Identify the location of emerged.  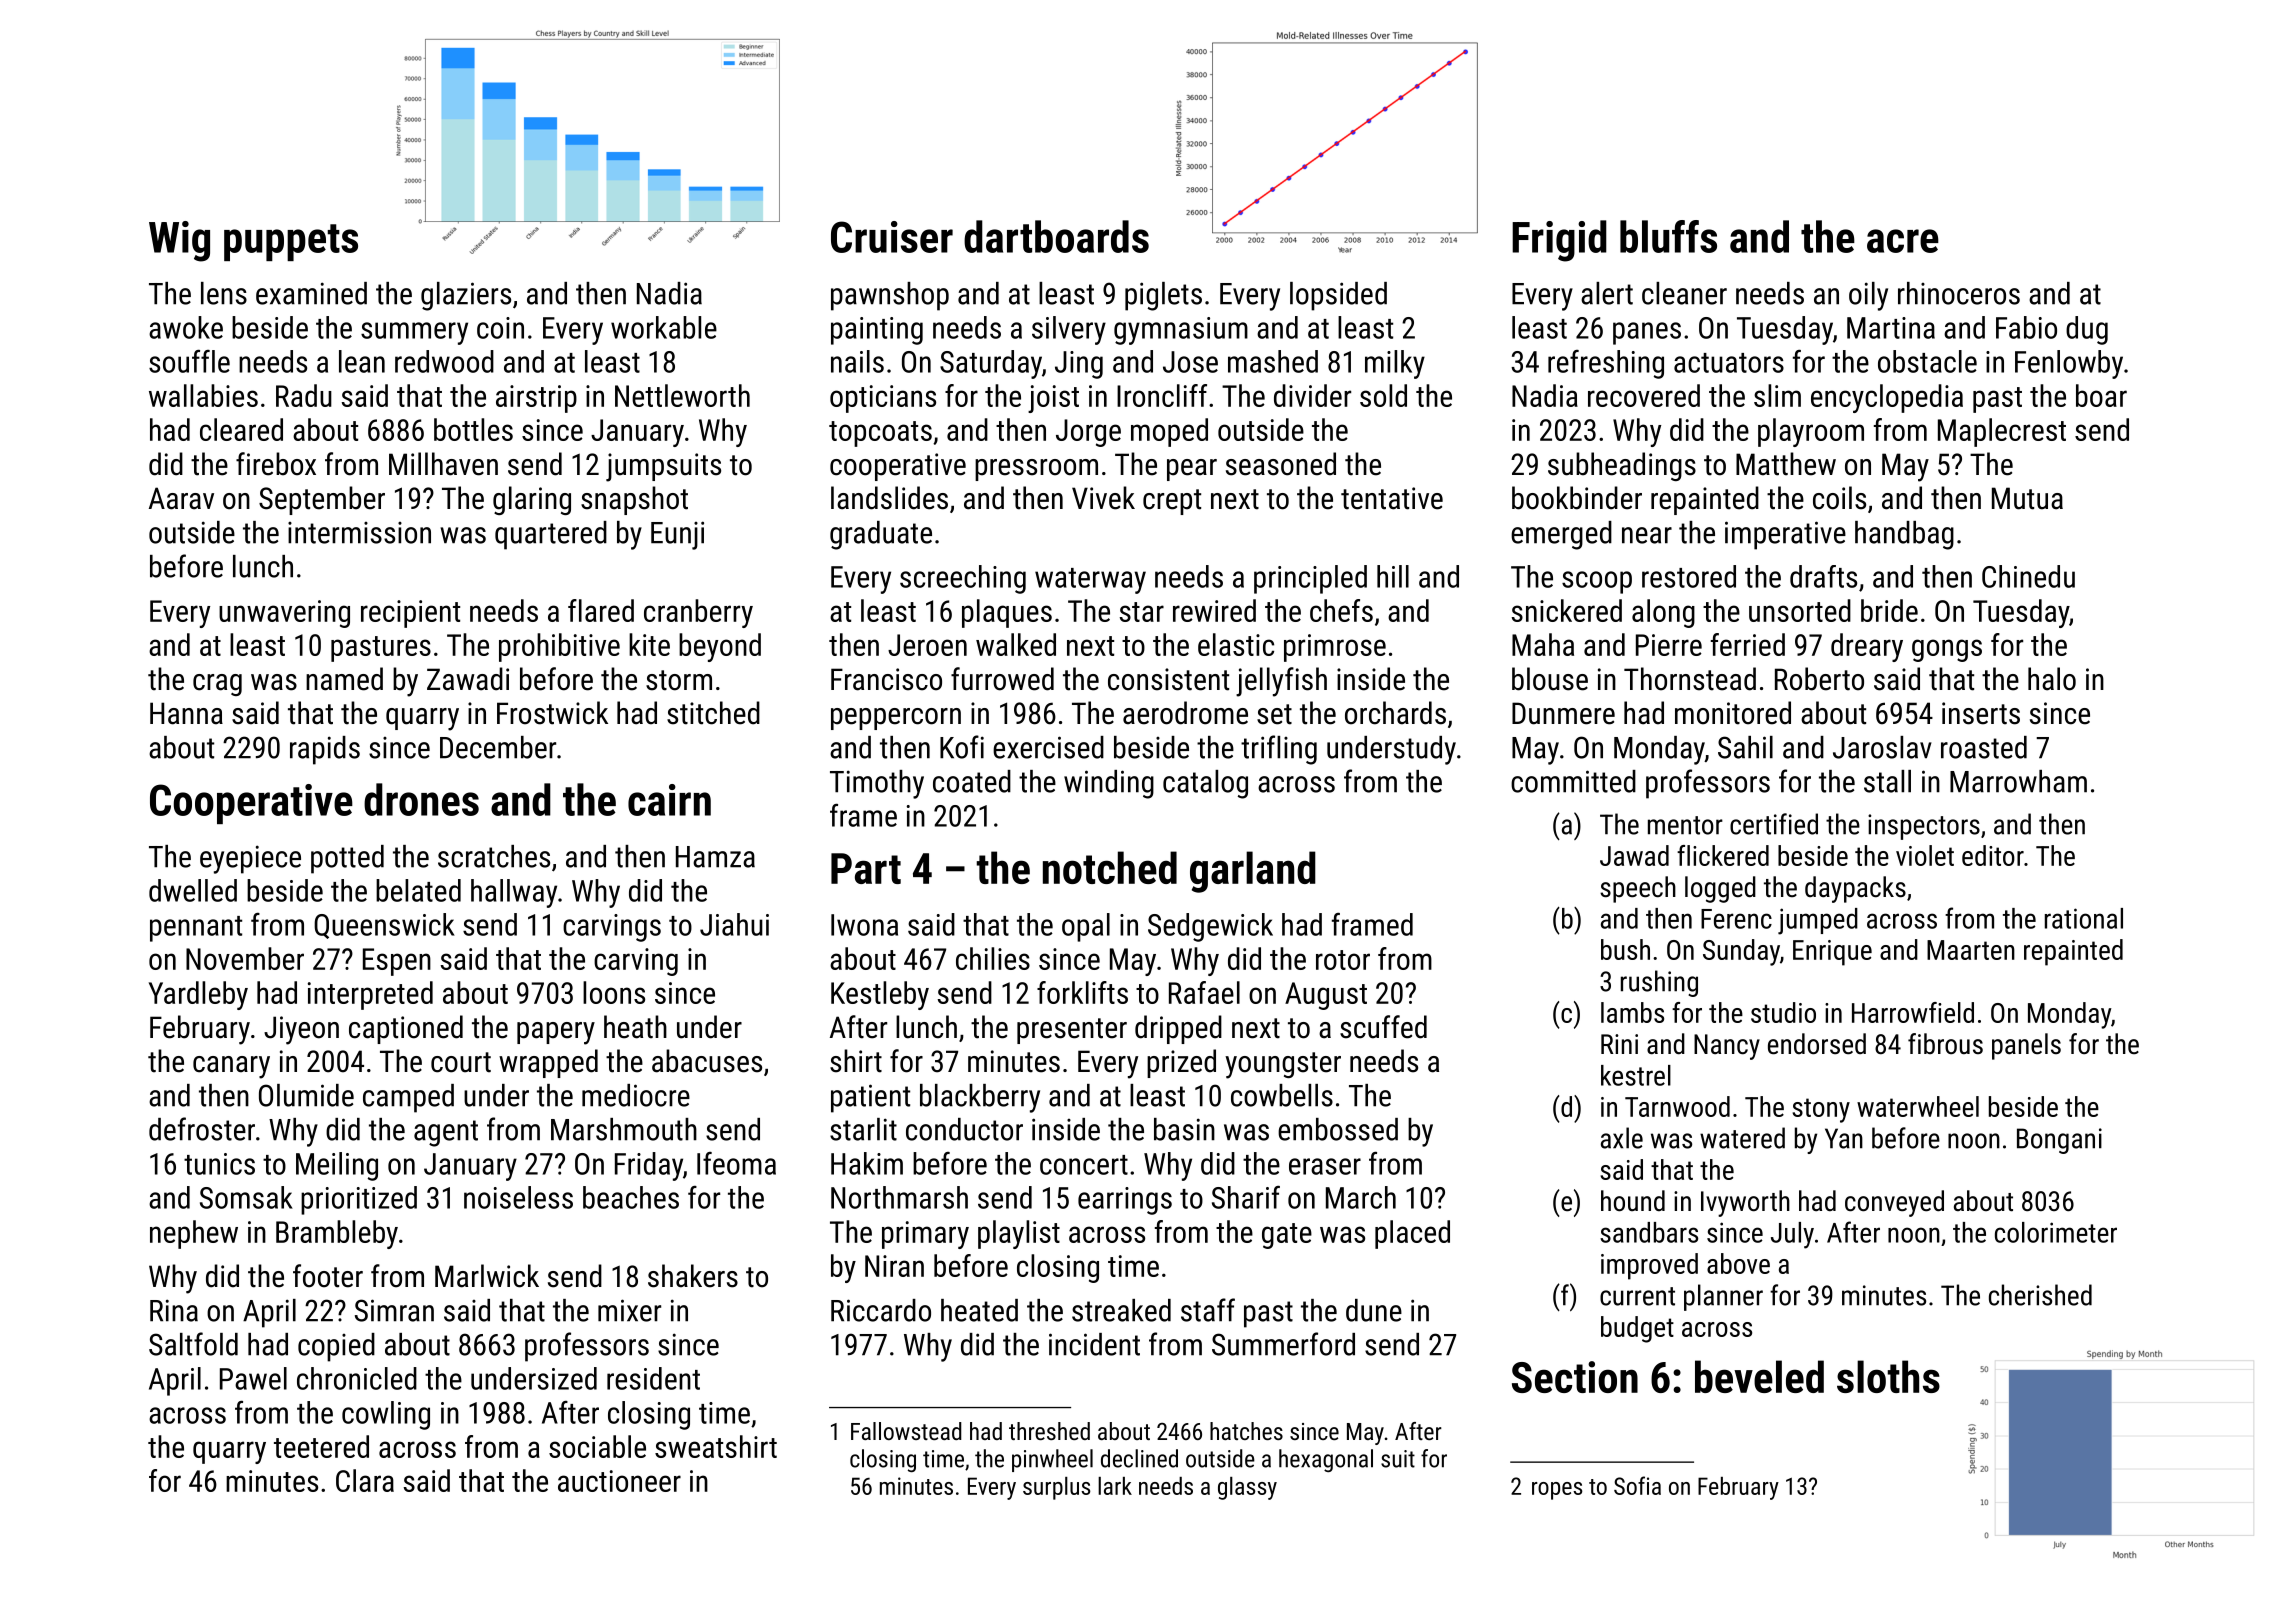
(1561, 535).
